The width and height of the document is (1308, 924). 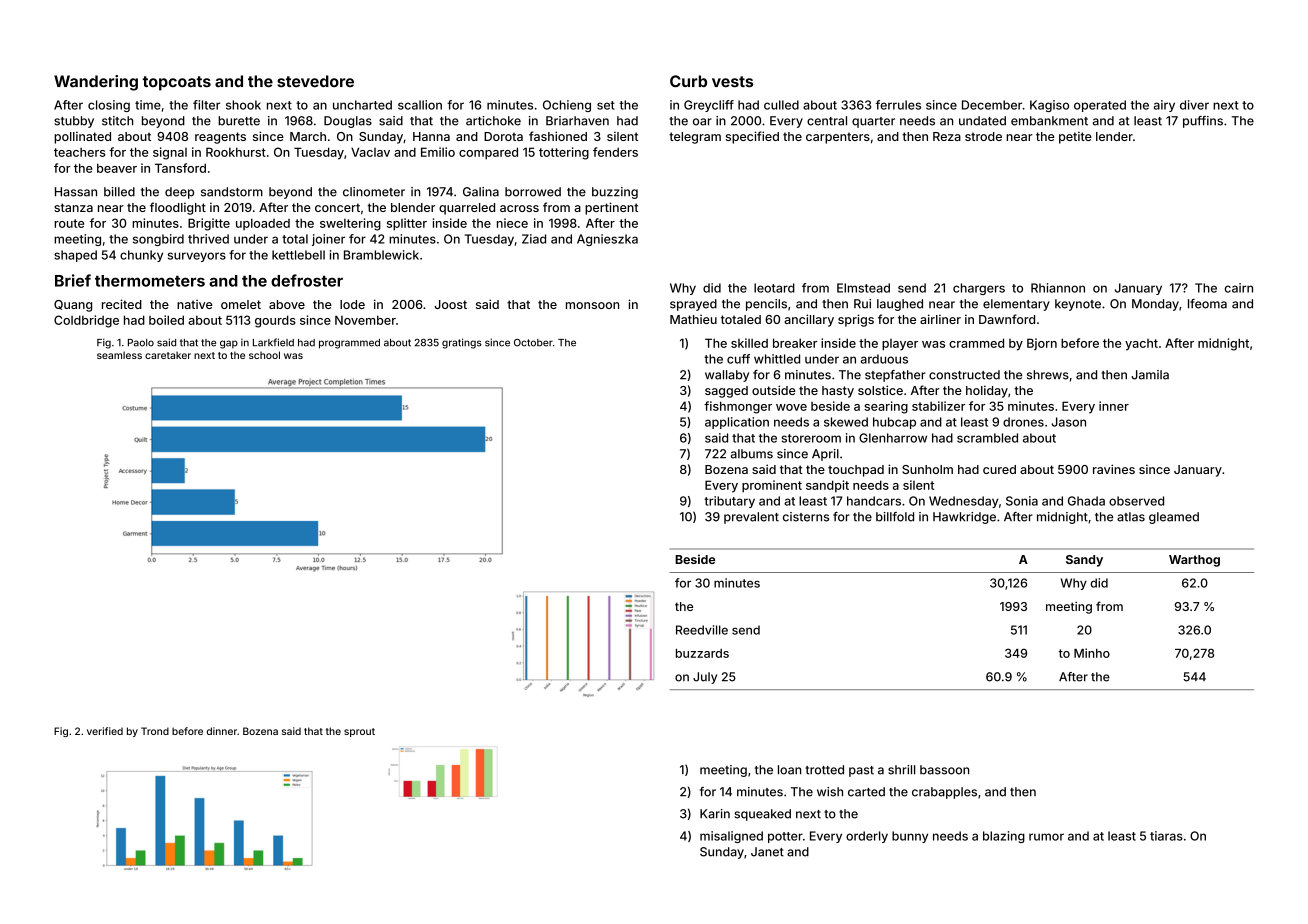 I want to click on verified, so click(x=105, y=731).
